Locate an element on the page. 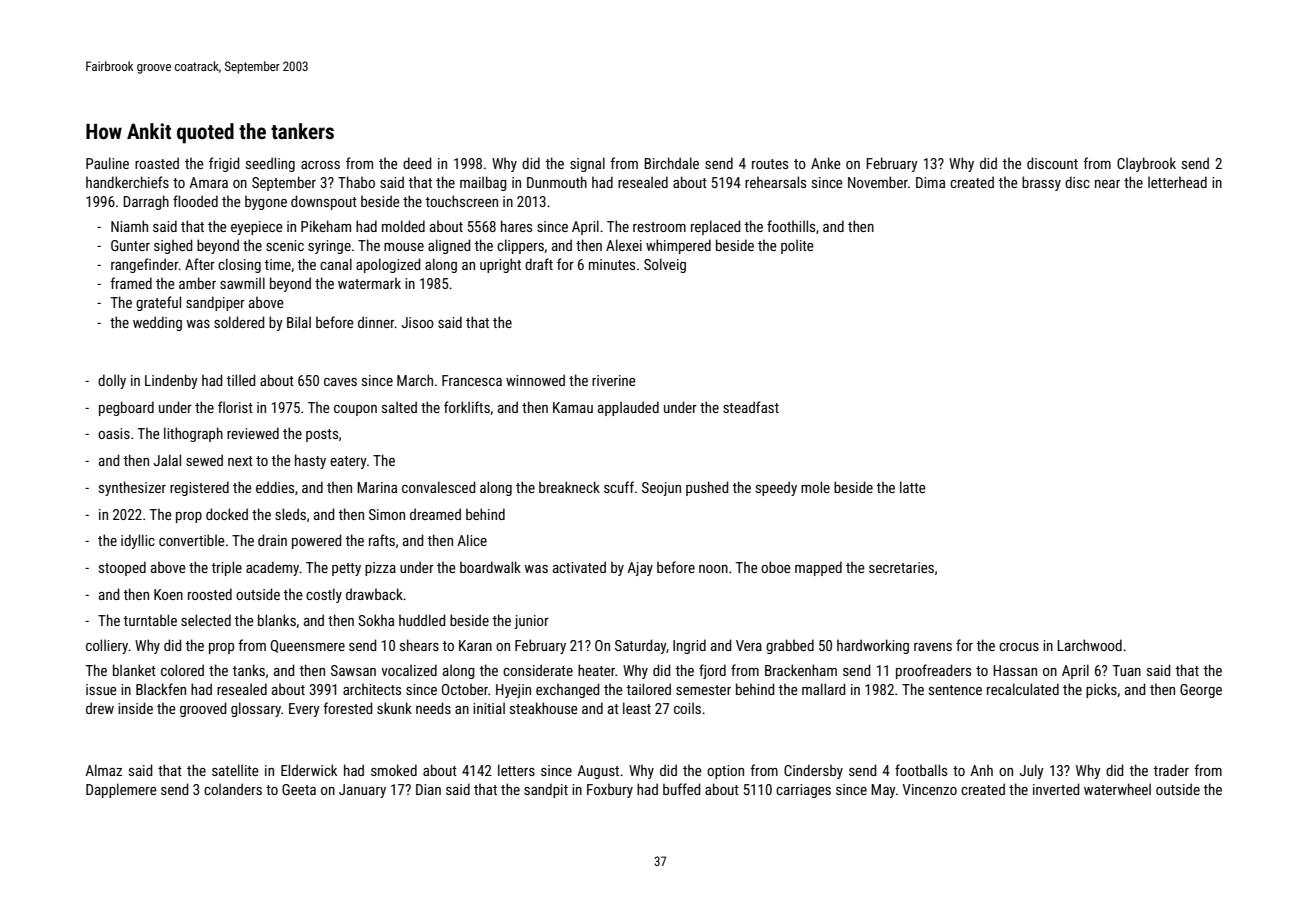 This page has height=924, width=1308. signal is located at coordinates (587, 164).
